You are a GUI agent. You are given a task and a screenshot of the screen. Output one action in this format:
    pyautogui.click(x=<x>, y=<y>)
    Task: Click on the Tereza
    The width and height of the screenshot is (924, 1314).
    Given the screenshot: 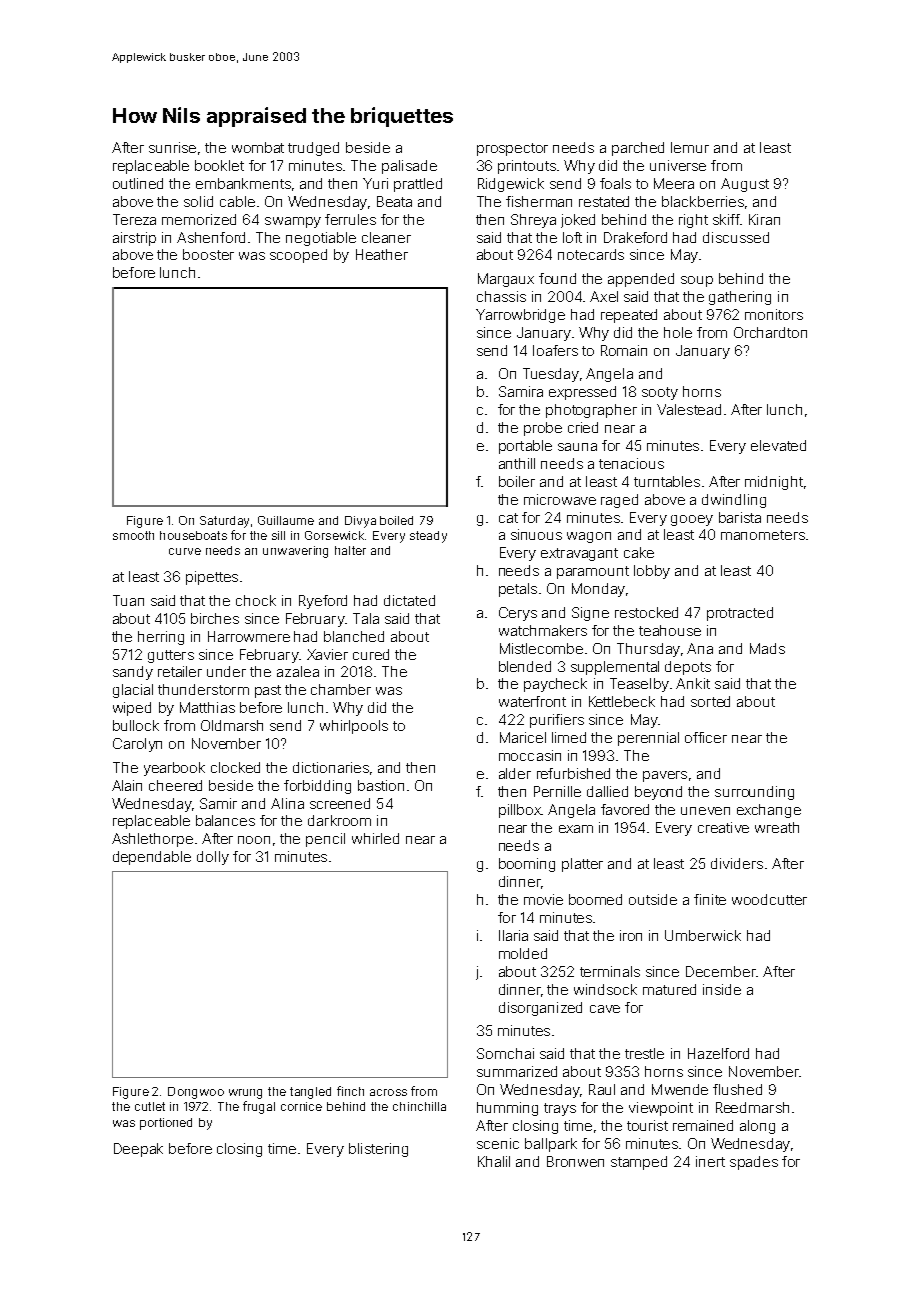 What is the action you would take?
    pyautogui.click(x=134, y=219)
